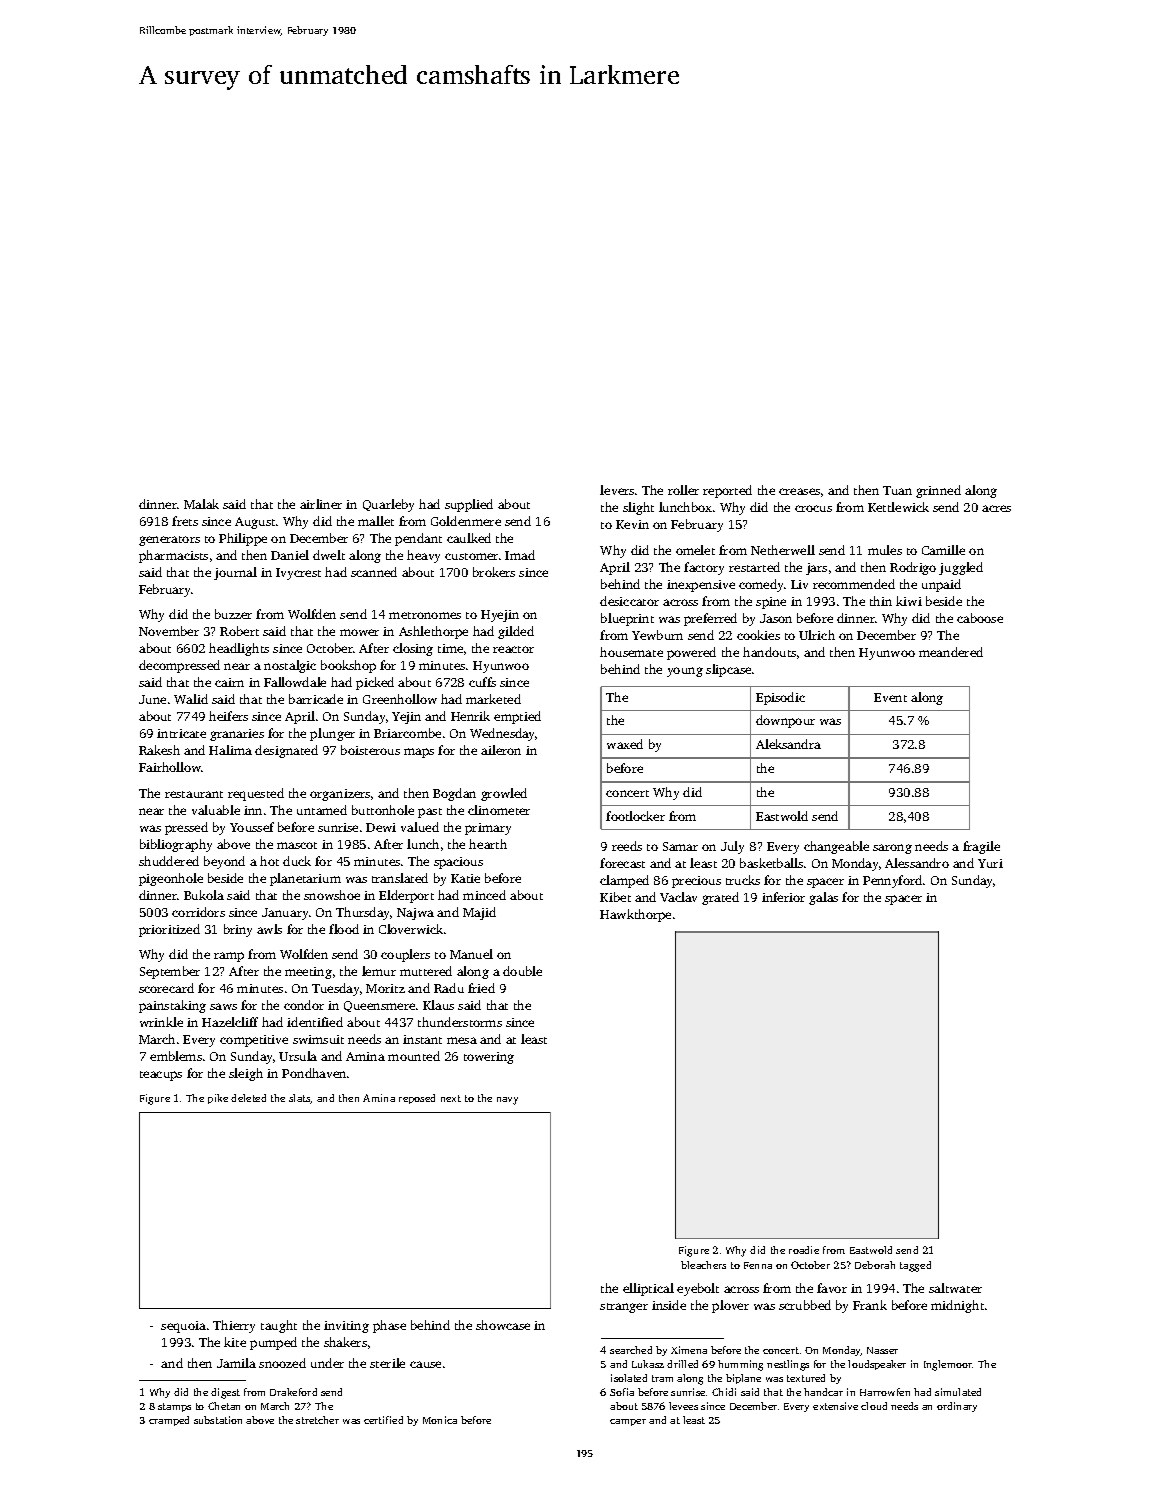  I want to click on grinned, so click(938, 491).
